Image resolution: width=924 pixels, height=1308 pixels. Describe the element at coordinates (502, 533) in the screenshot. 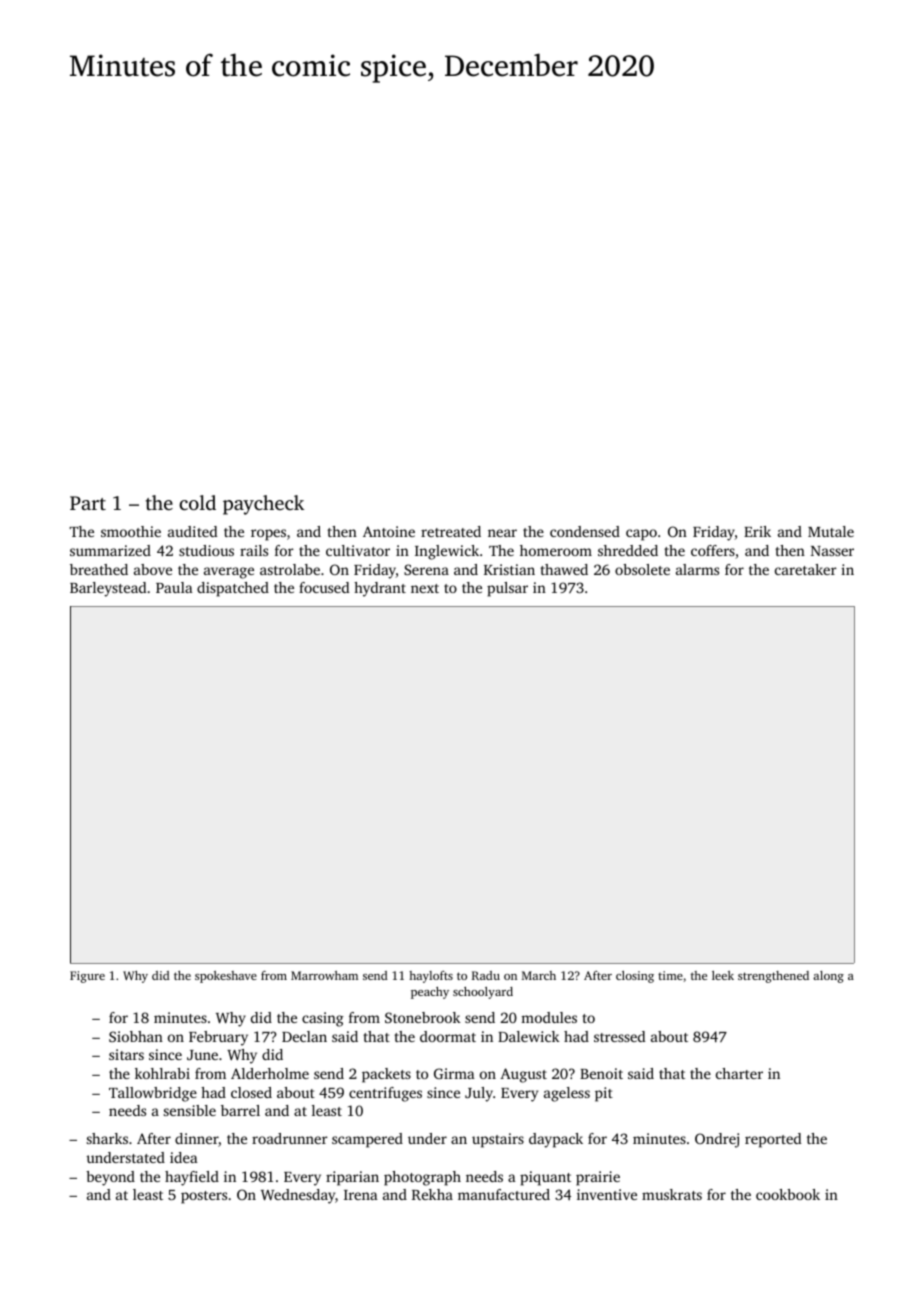

I see `near` at that location.
